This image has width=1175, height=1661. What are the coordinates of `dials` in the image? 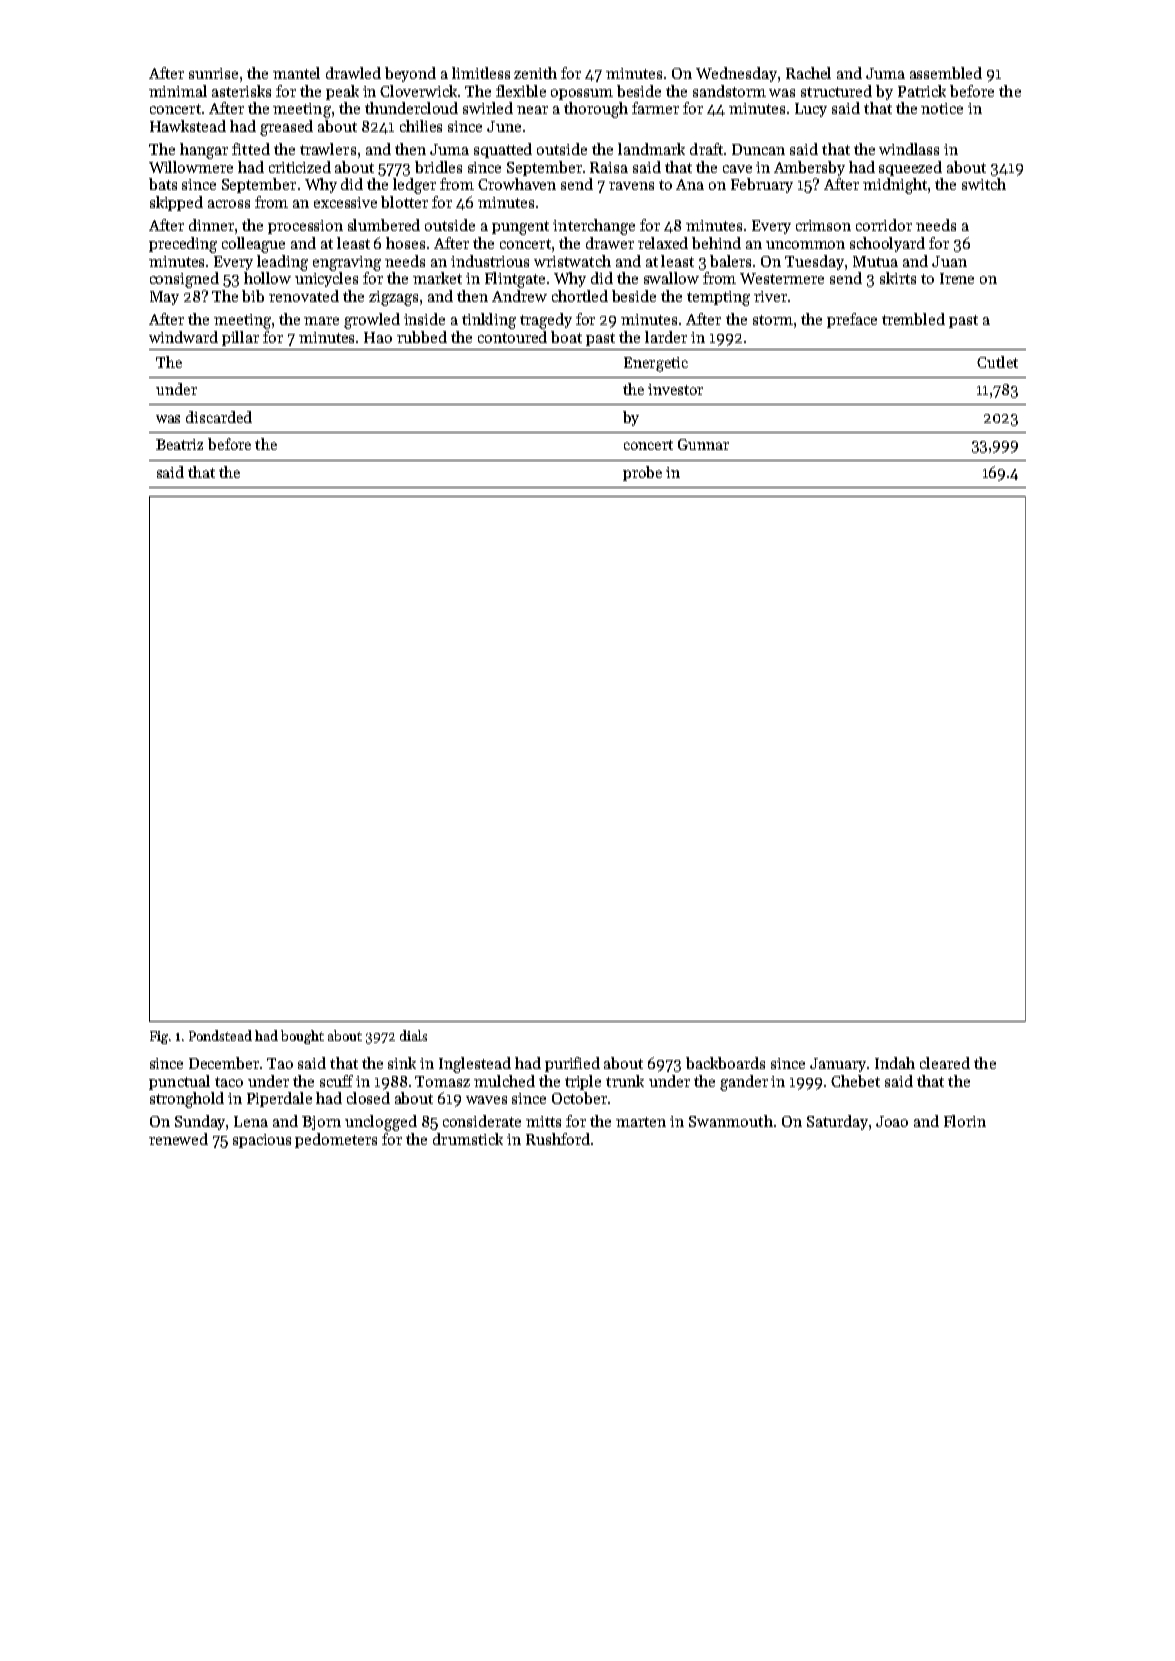 It's located at (413, 1035).
